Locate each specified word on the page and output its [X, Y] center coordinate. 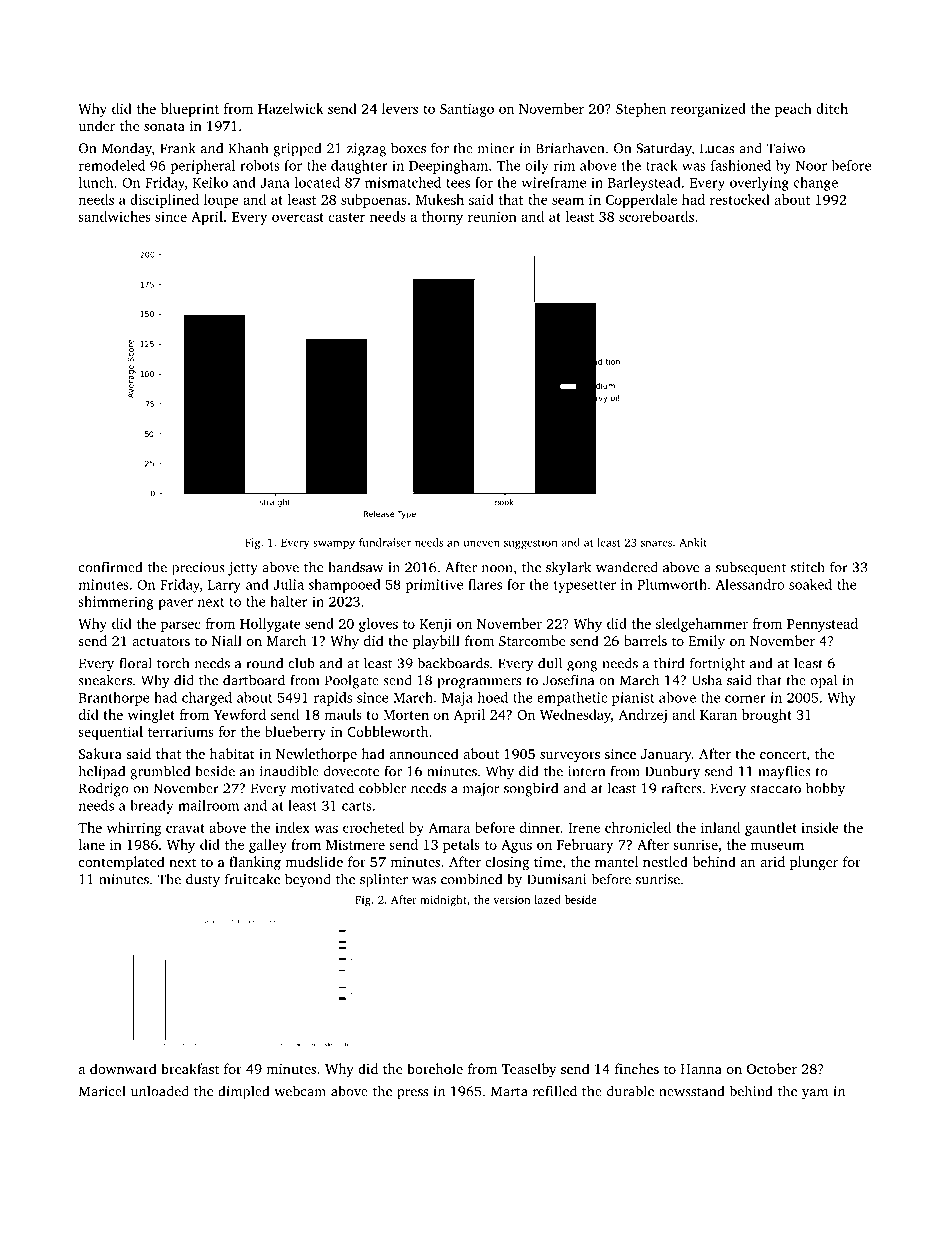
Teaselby [529, 1070]
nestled [665, 861]
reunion [492, 216]
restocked [740, 199]
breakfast [190, 1068]
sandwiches [114, 216]
